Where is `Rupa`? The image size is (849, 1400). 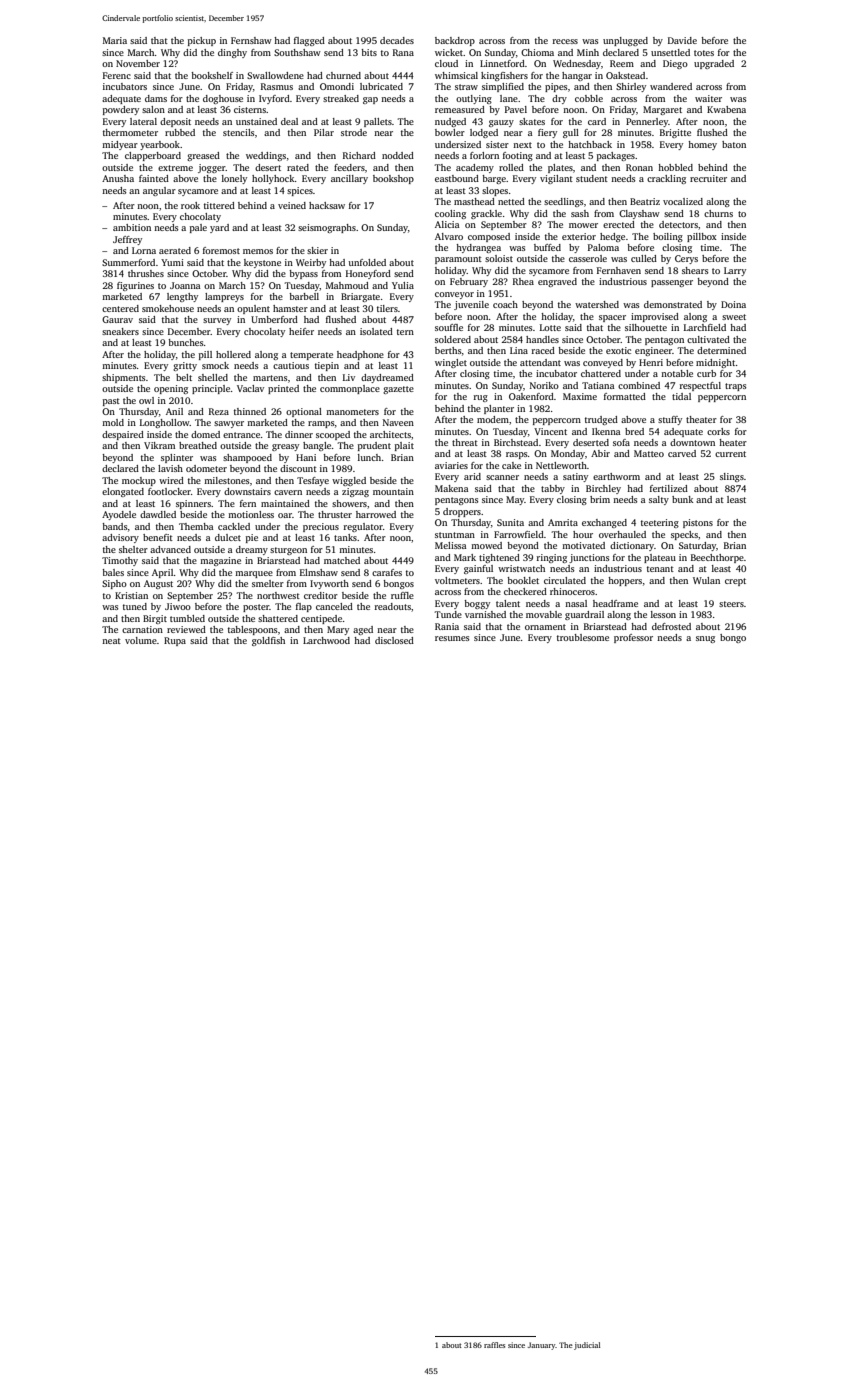 Rupa is located at coordinates (175, 641).
